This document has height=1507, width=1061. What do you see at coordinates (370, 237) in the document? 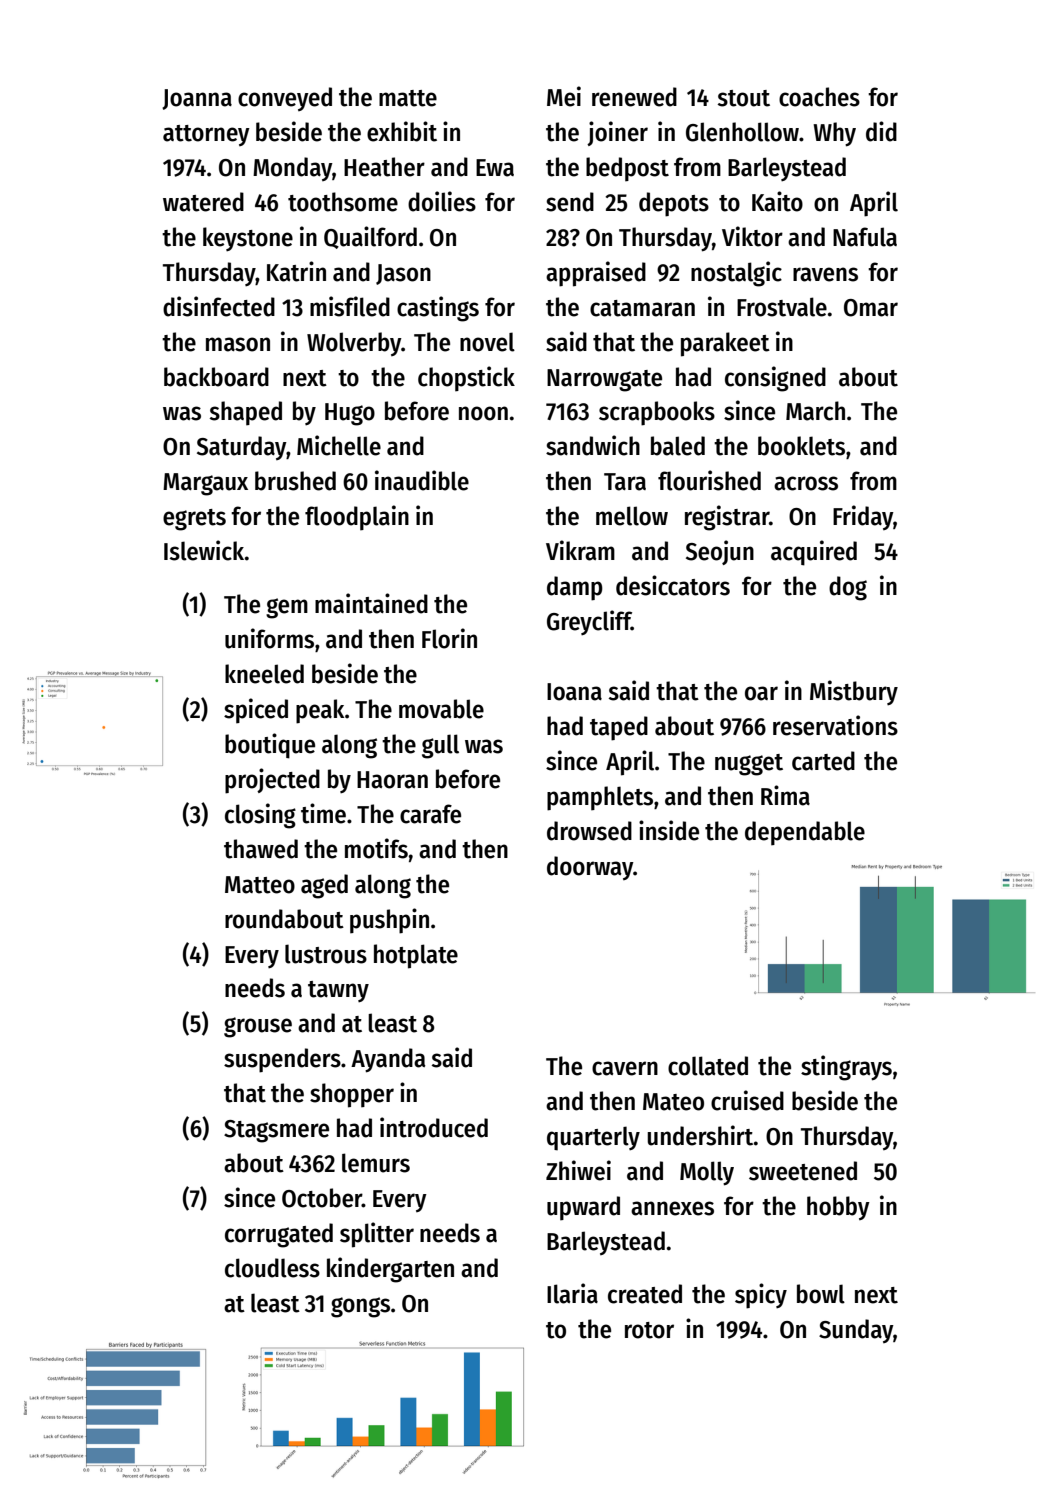
I see `Quailford` at bounding box center [370, 237].
